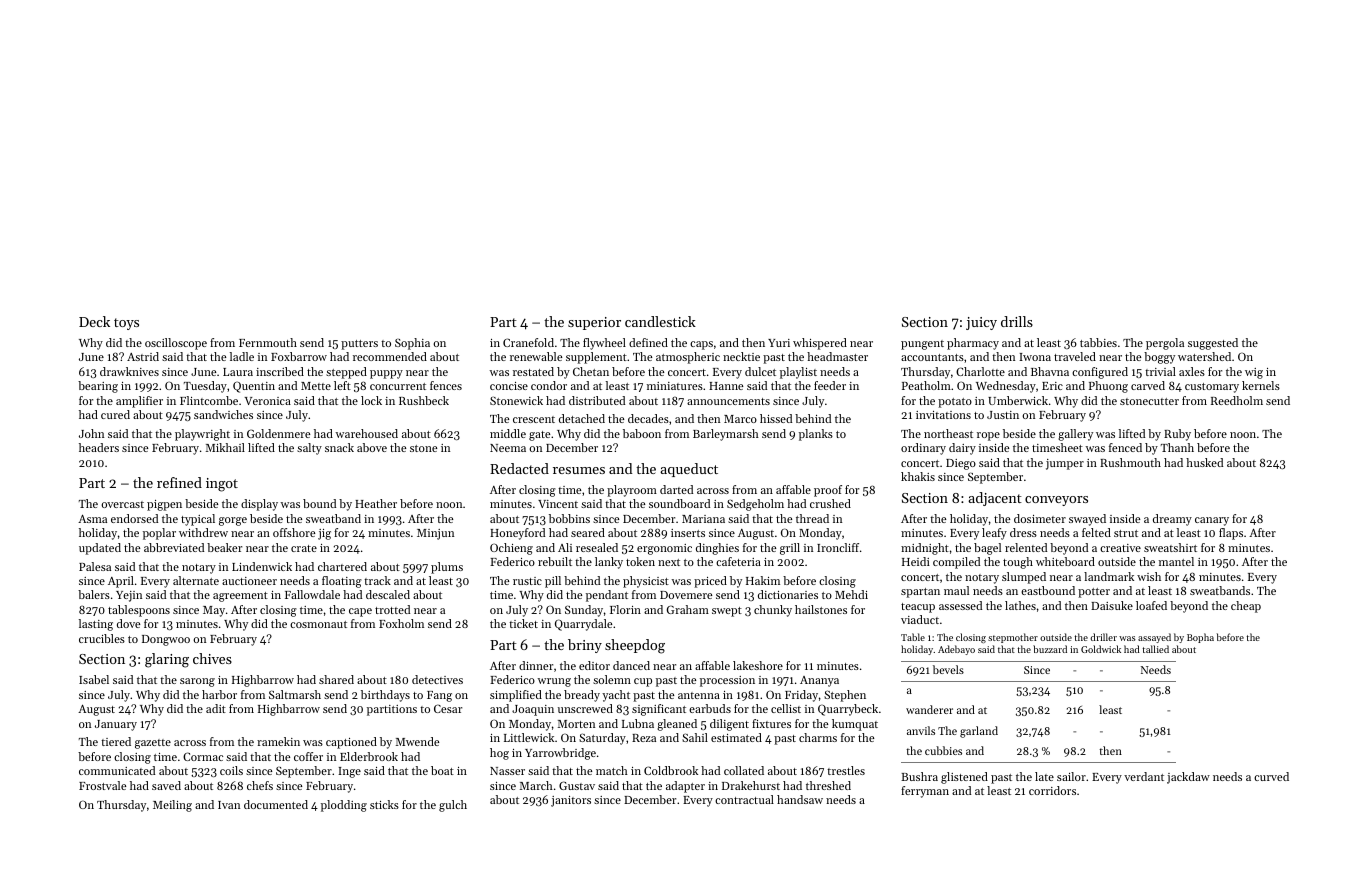 The image size is (1372, 887). What do you see at coordinates (981, 323) in the document?
I see `juicy` at bounding box center [981, 323].
